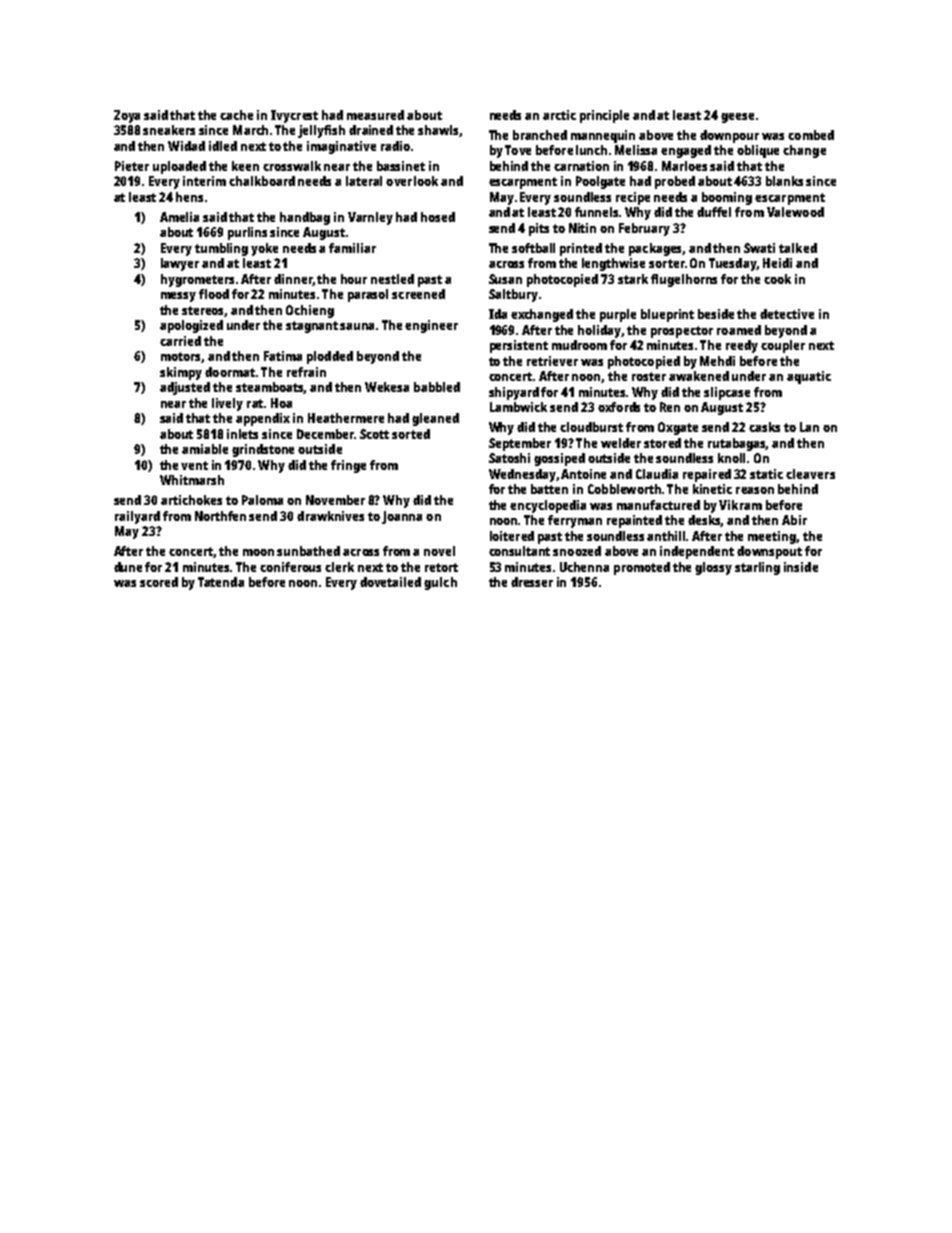 The image size is (952, 1233). I want to click on keen, so click(245, 166).
